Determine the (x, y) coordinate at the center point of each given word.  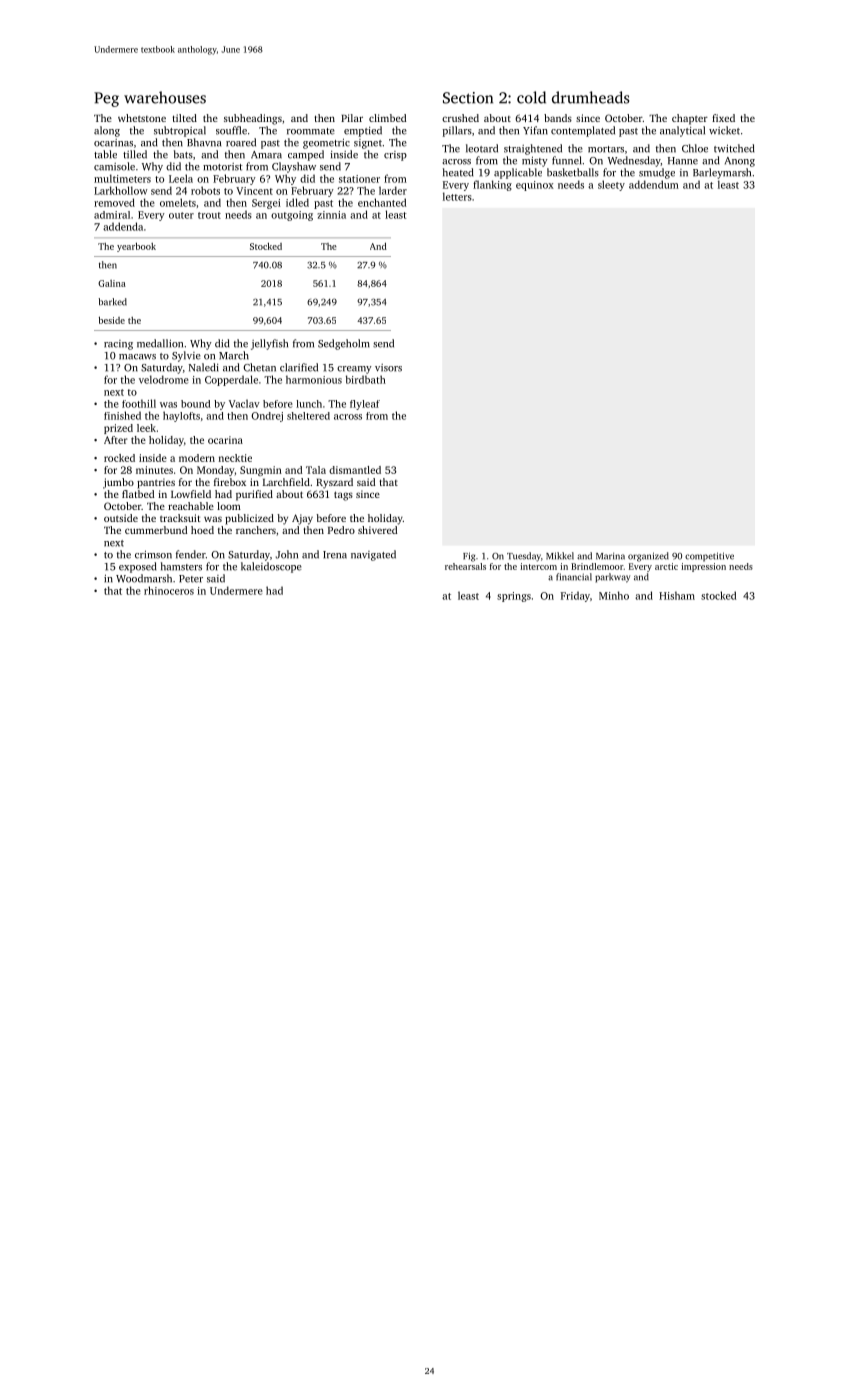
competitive (709, 557)
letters (457, 196)
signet (368, 144)
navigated (373, 555)
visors (388, 368)
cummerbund (156, 530)
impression (703, 567)
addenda (123, 226)
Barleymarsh (722, 173)
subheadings (253, 119)
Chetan (259, 367)
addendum (654, 184)
